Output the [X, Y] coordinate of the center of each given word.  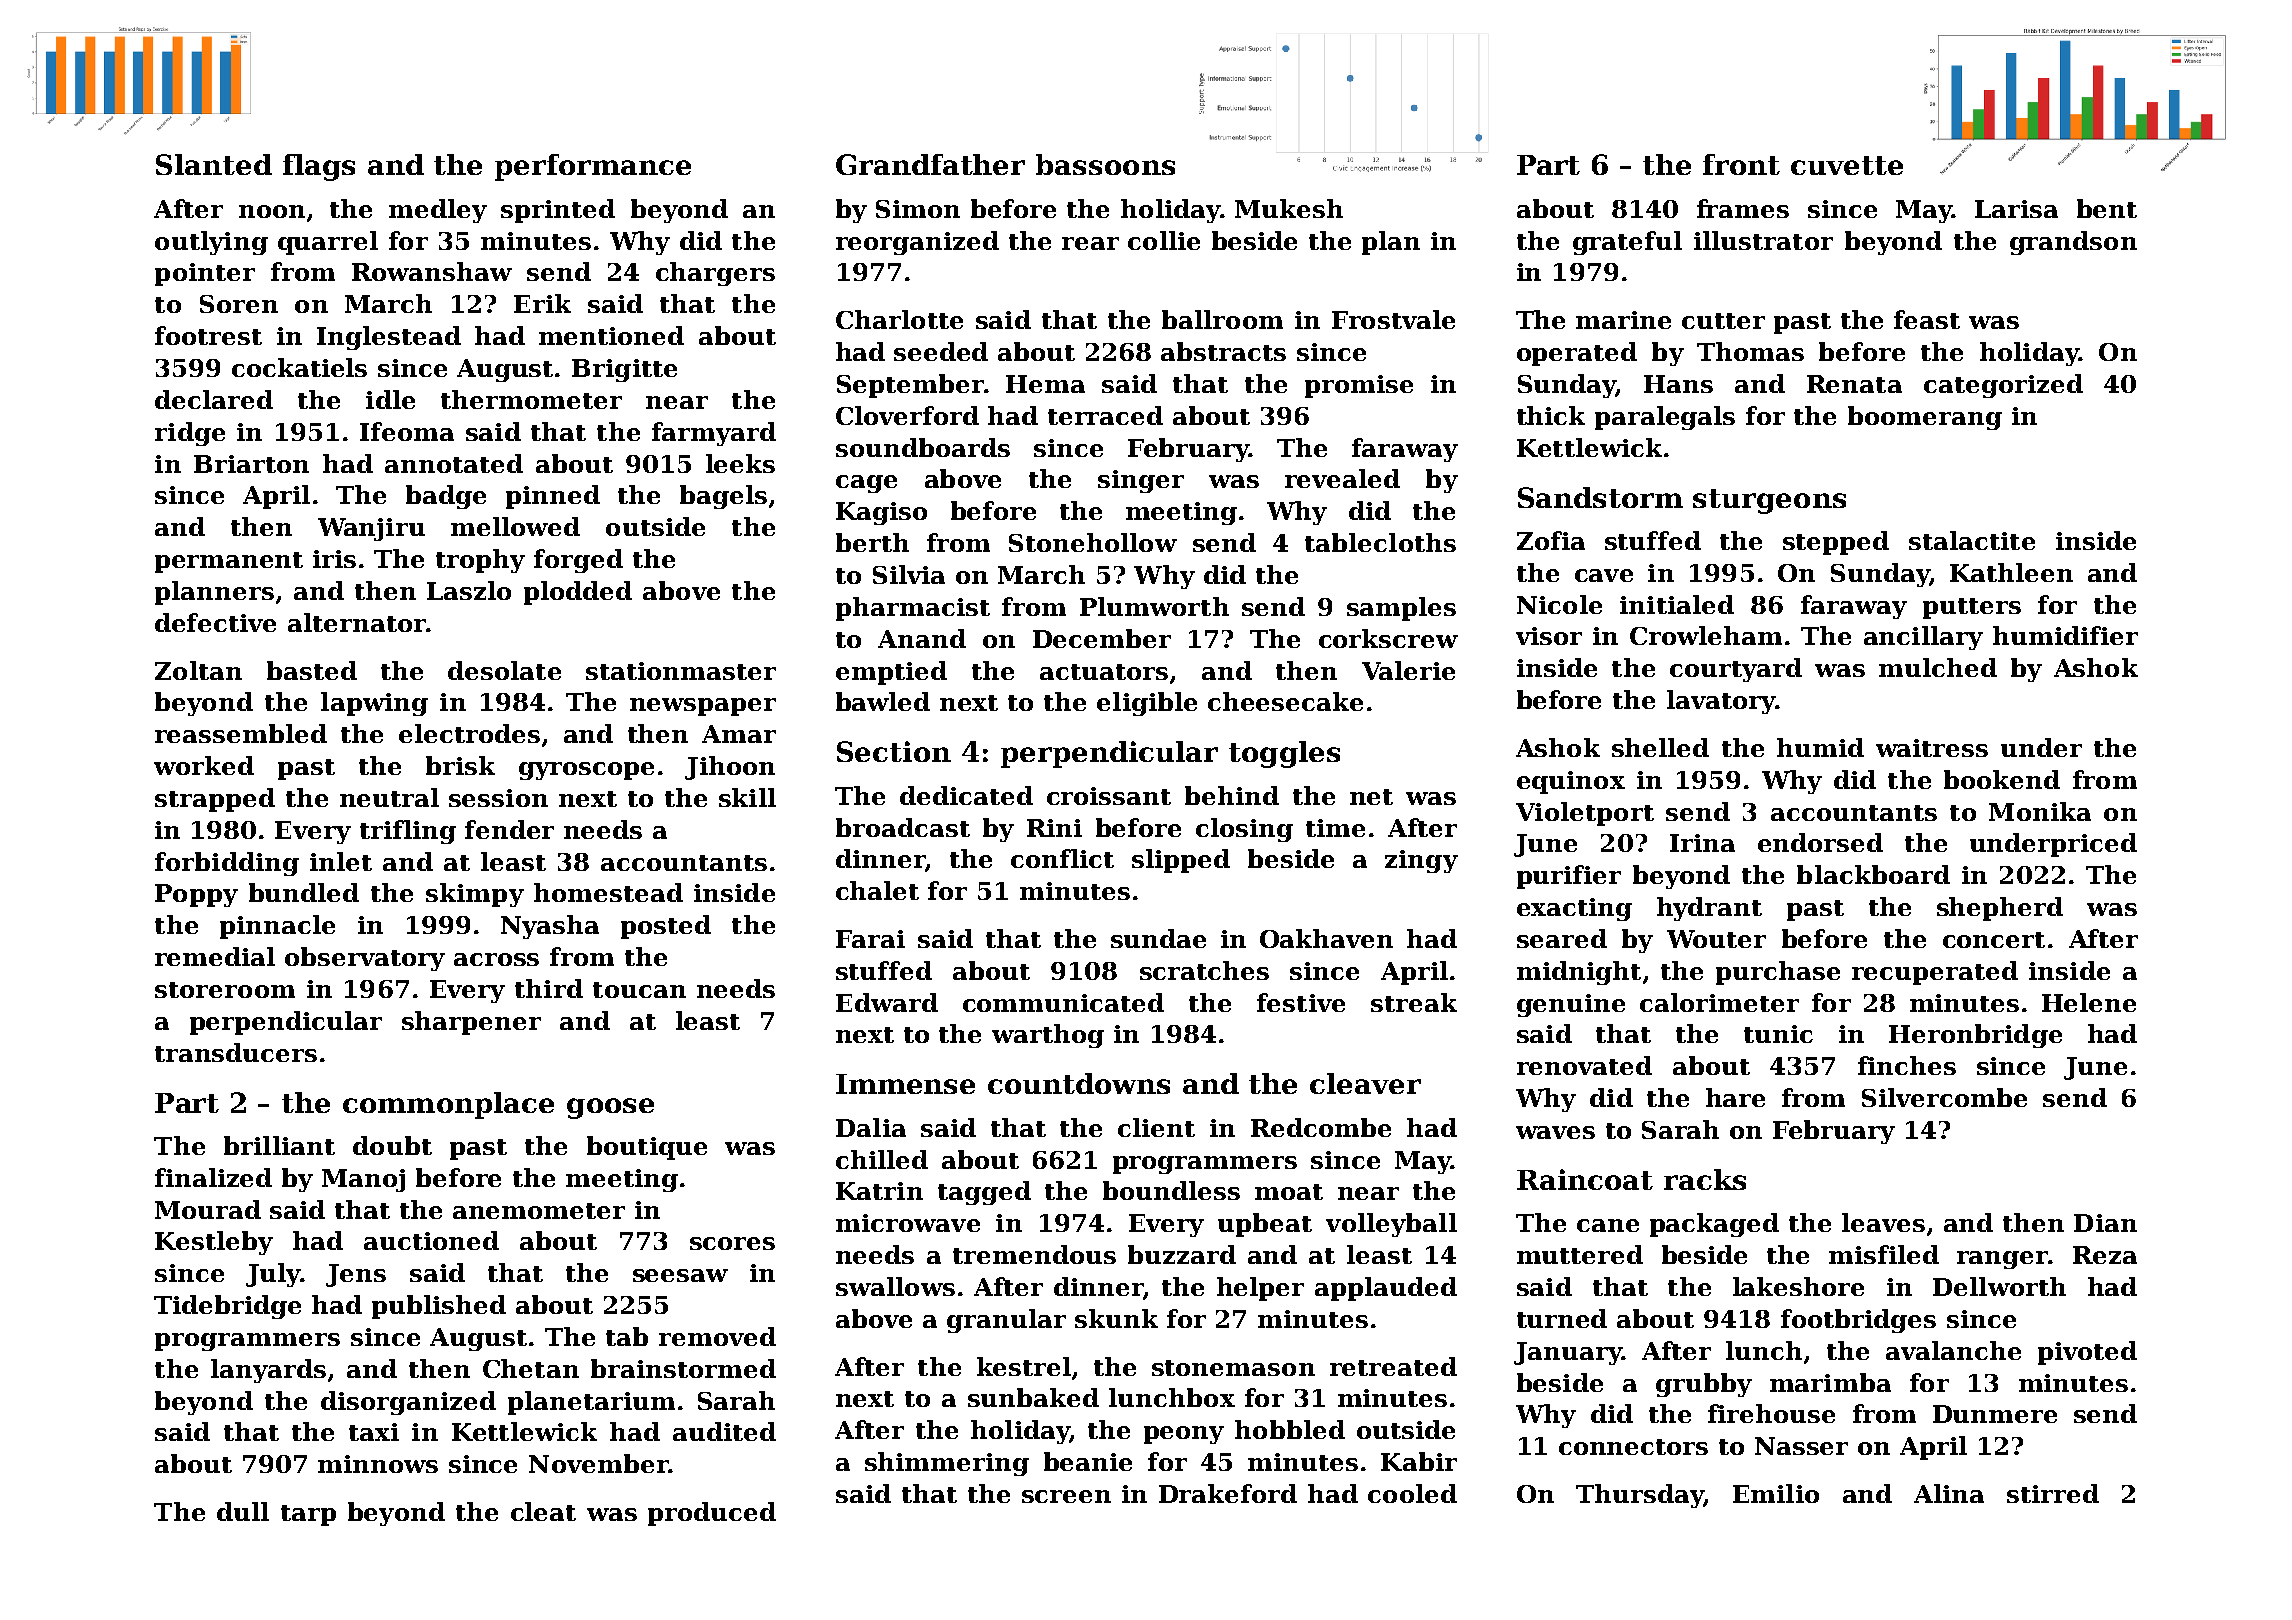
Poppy [196, 895]
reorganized [917, 243]
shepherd [2000, 909]
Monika [2040, 811]
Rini [1054, 828]
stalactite [1972, 540]
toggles [1284, 754]
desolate [504, 670]
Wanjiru [371, 529]
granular [1006, 1321]
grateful [1627, 243]
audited [724, 1431]
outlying [211, 243]
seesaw [680, 1275]
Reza [2105, 1255]
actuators [1104, 672]
